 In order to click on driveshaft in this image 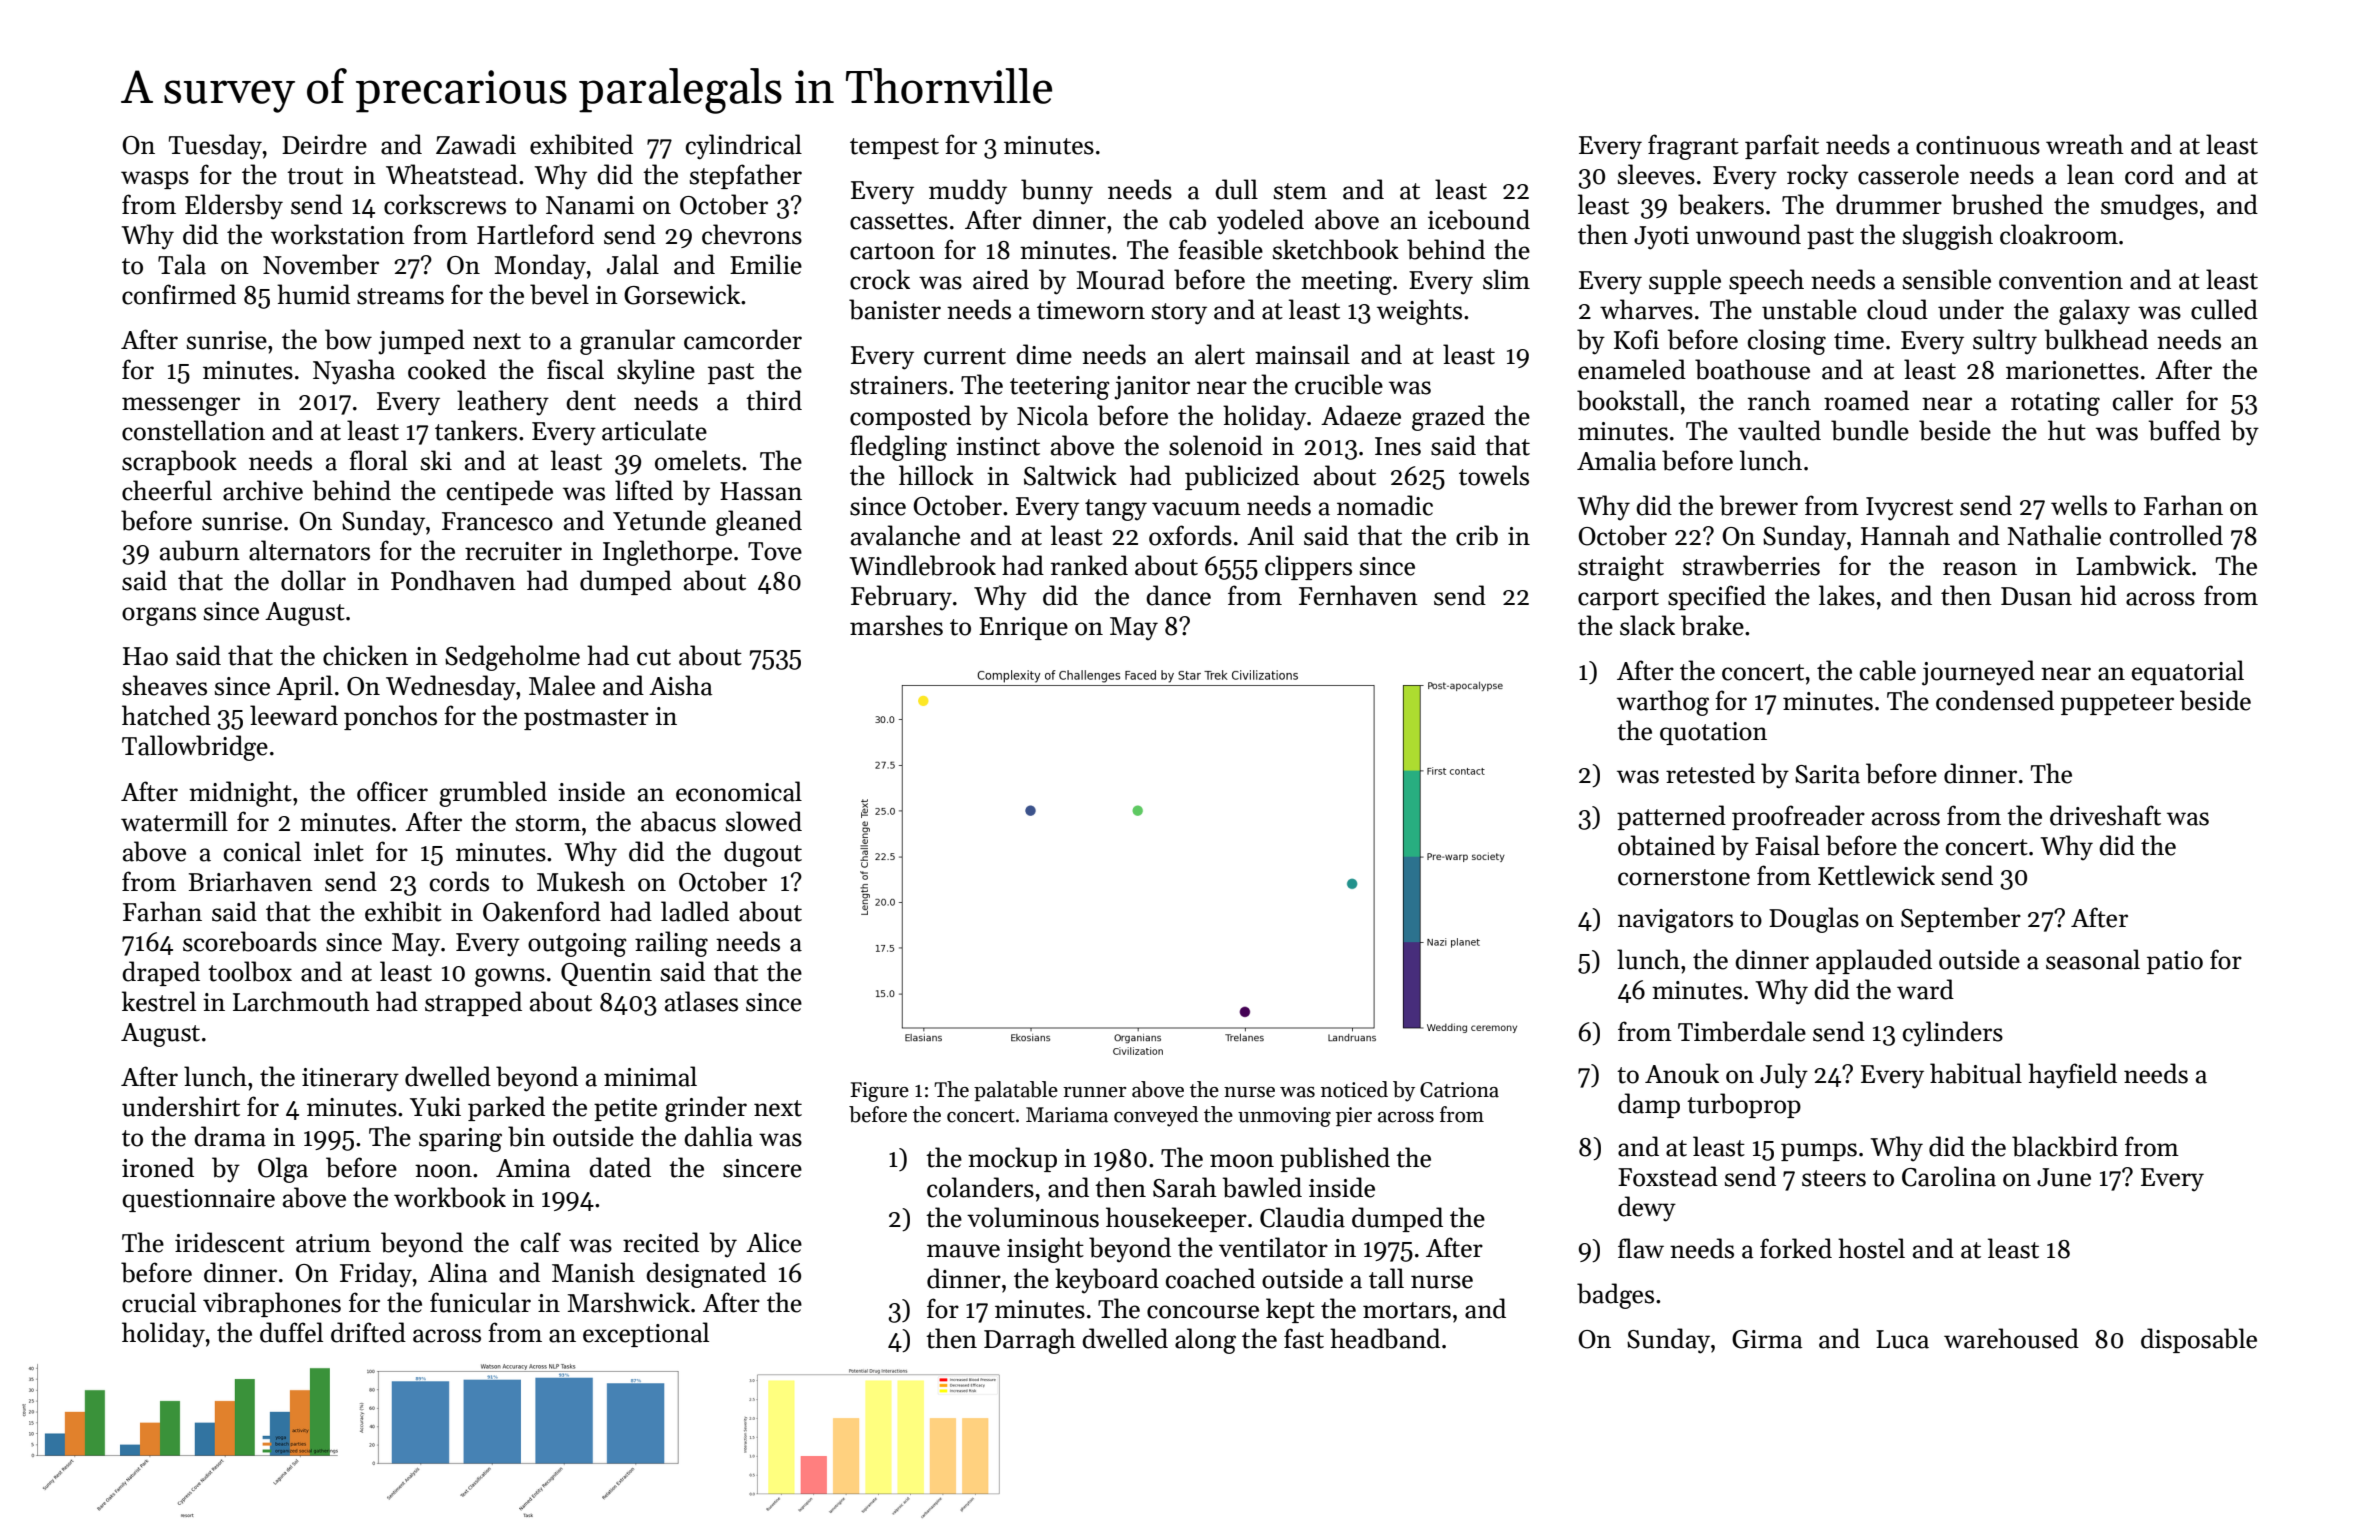, I will do `click(2105, 815)`.
